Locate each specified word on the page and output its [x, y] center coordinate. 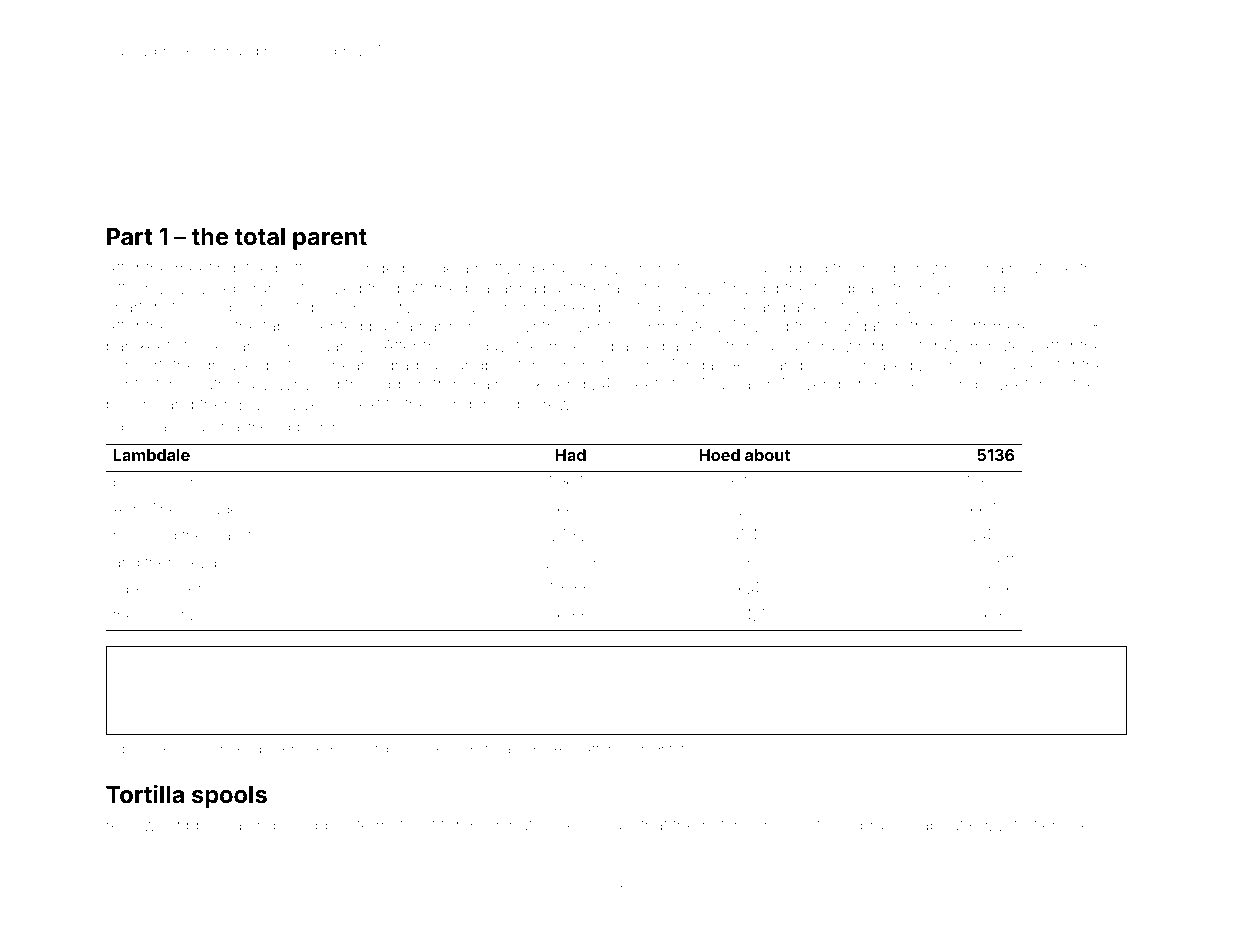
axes [559, 750]
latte [121, 288]
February [321, 347]
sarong [952, 387]
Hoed [720, 455]
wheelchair [971, 268]
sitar [185, 615]
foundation [863, 325]
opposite [338, 827]
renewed [145, 535]
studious [661, 307]
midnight [645, 750]
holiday [479, 348]
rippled [203, 826]
